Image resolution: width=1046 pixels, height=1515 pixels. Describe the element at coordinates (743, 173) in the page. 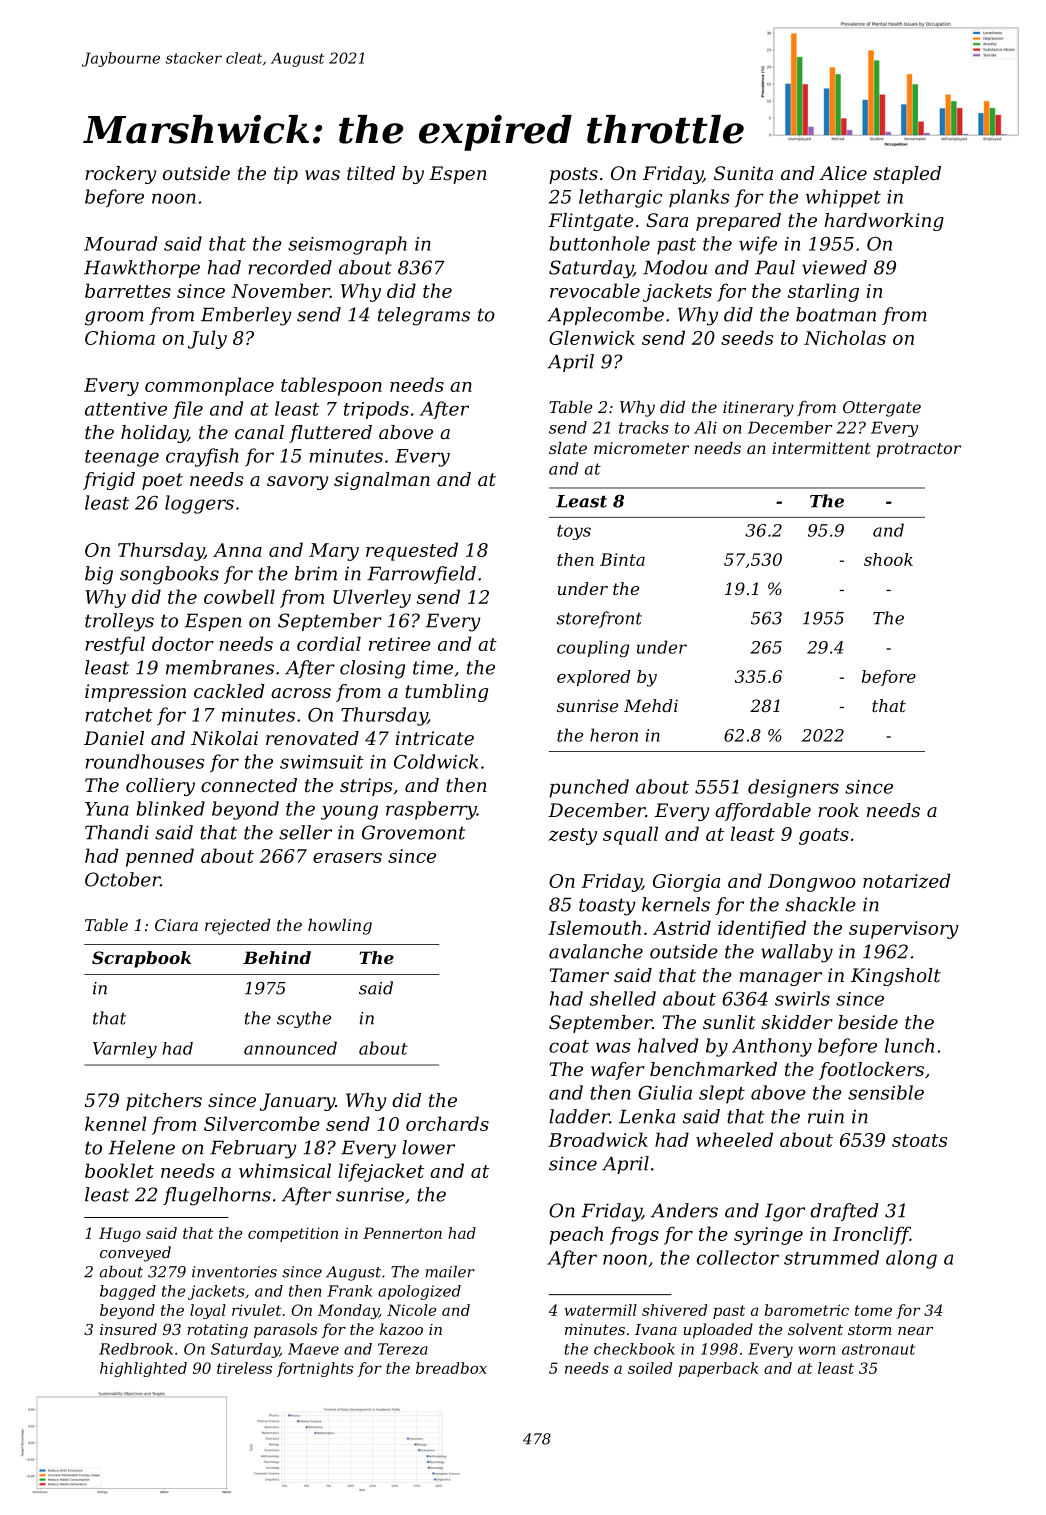

I see `Sunita` at that location.
